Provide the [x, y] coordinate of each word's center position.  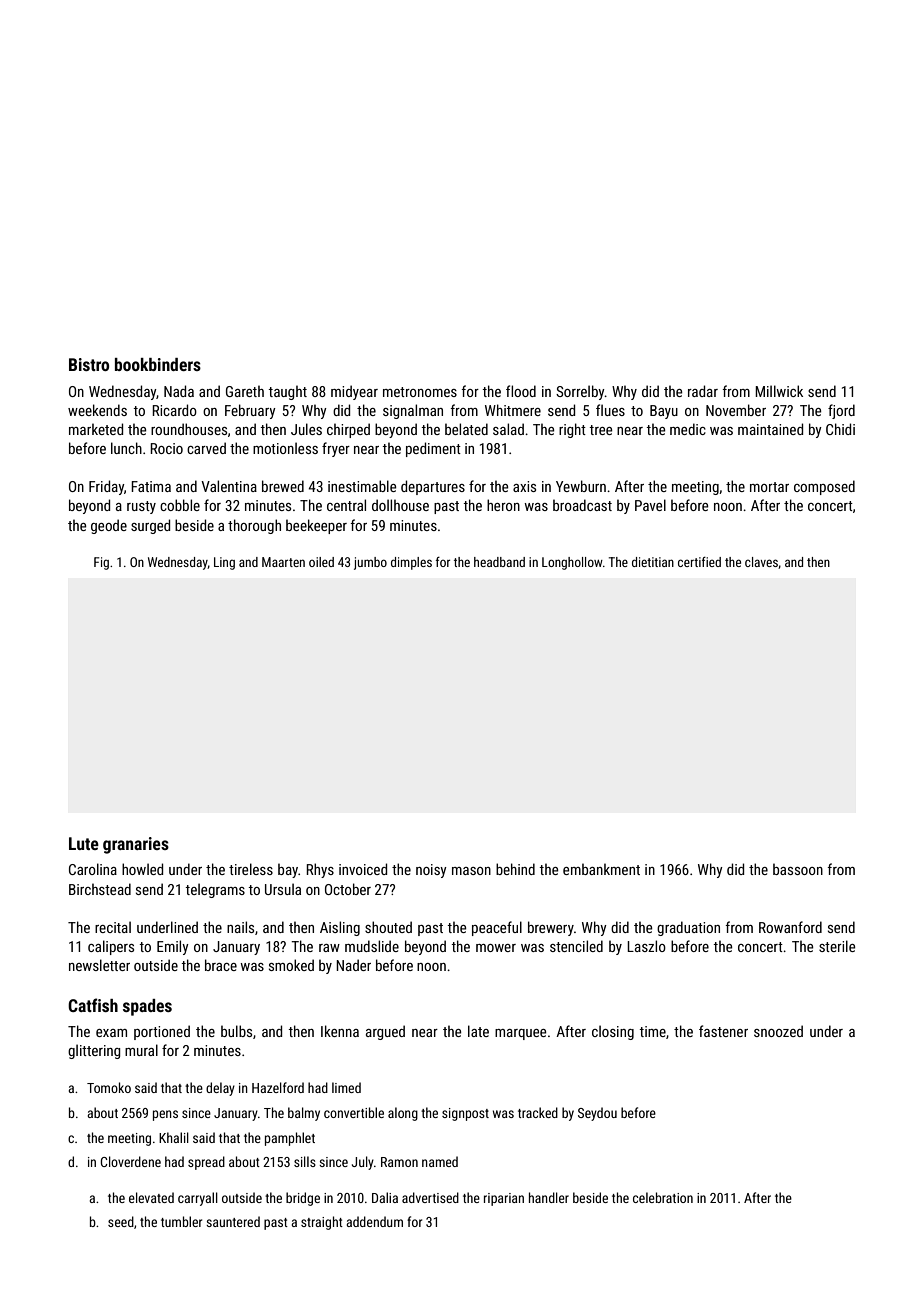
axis [524, 486]
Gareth [245, 391]
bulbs [236, 1031]
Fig [101, 563]
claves [761, 562]
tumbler [181, 1221]
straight [322, 1223]
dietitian [653, 562]
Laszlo [646, 946]
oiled [321, 562]
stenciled [576, 946]
